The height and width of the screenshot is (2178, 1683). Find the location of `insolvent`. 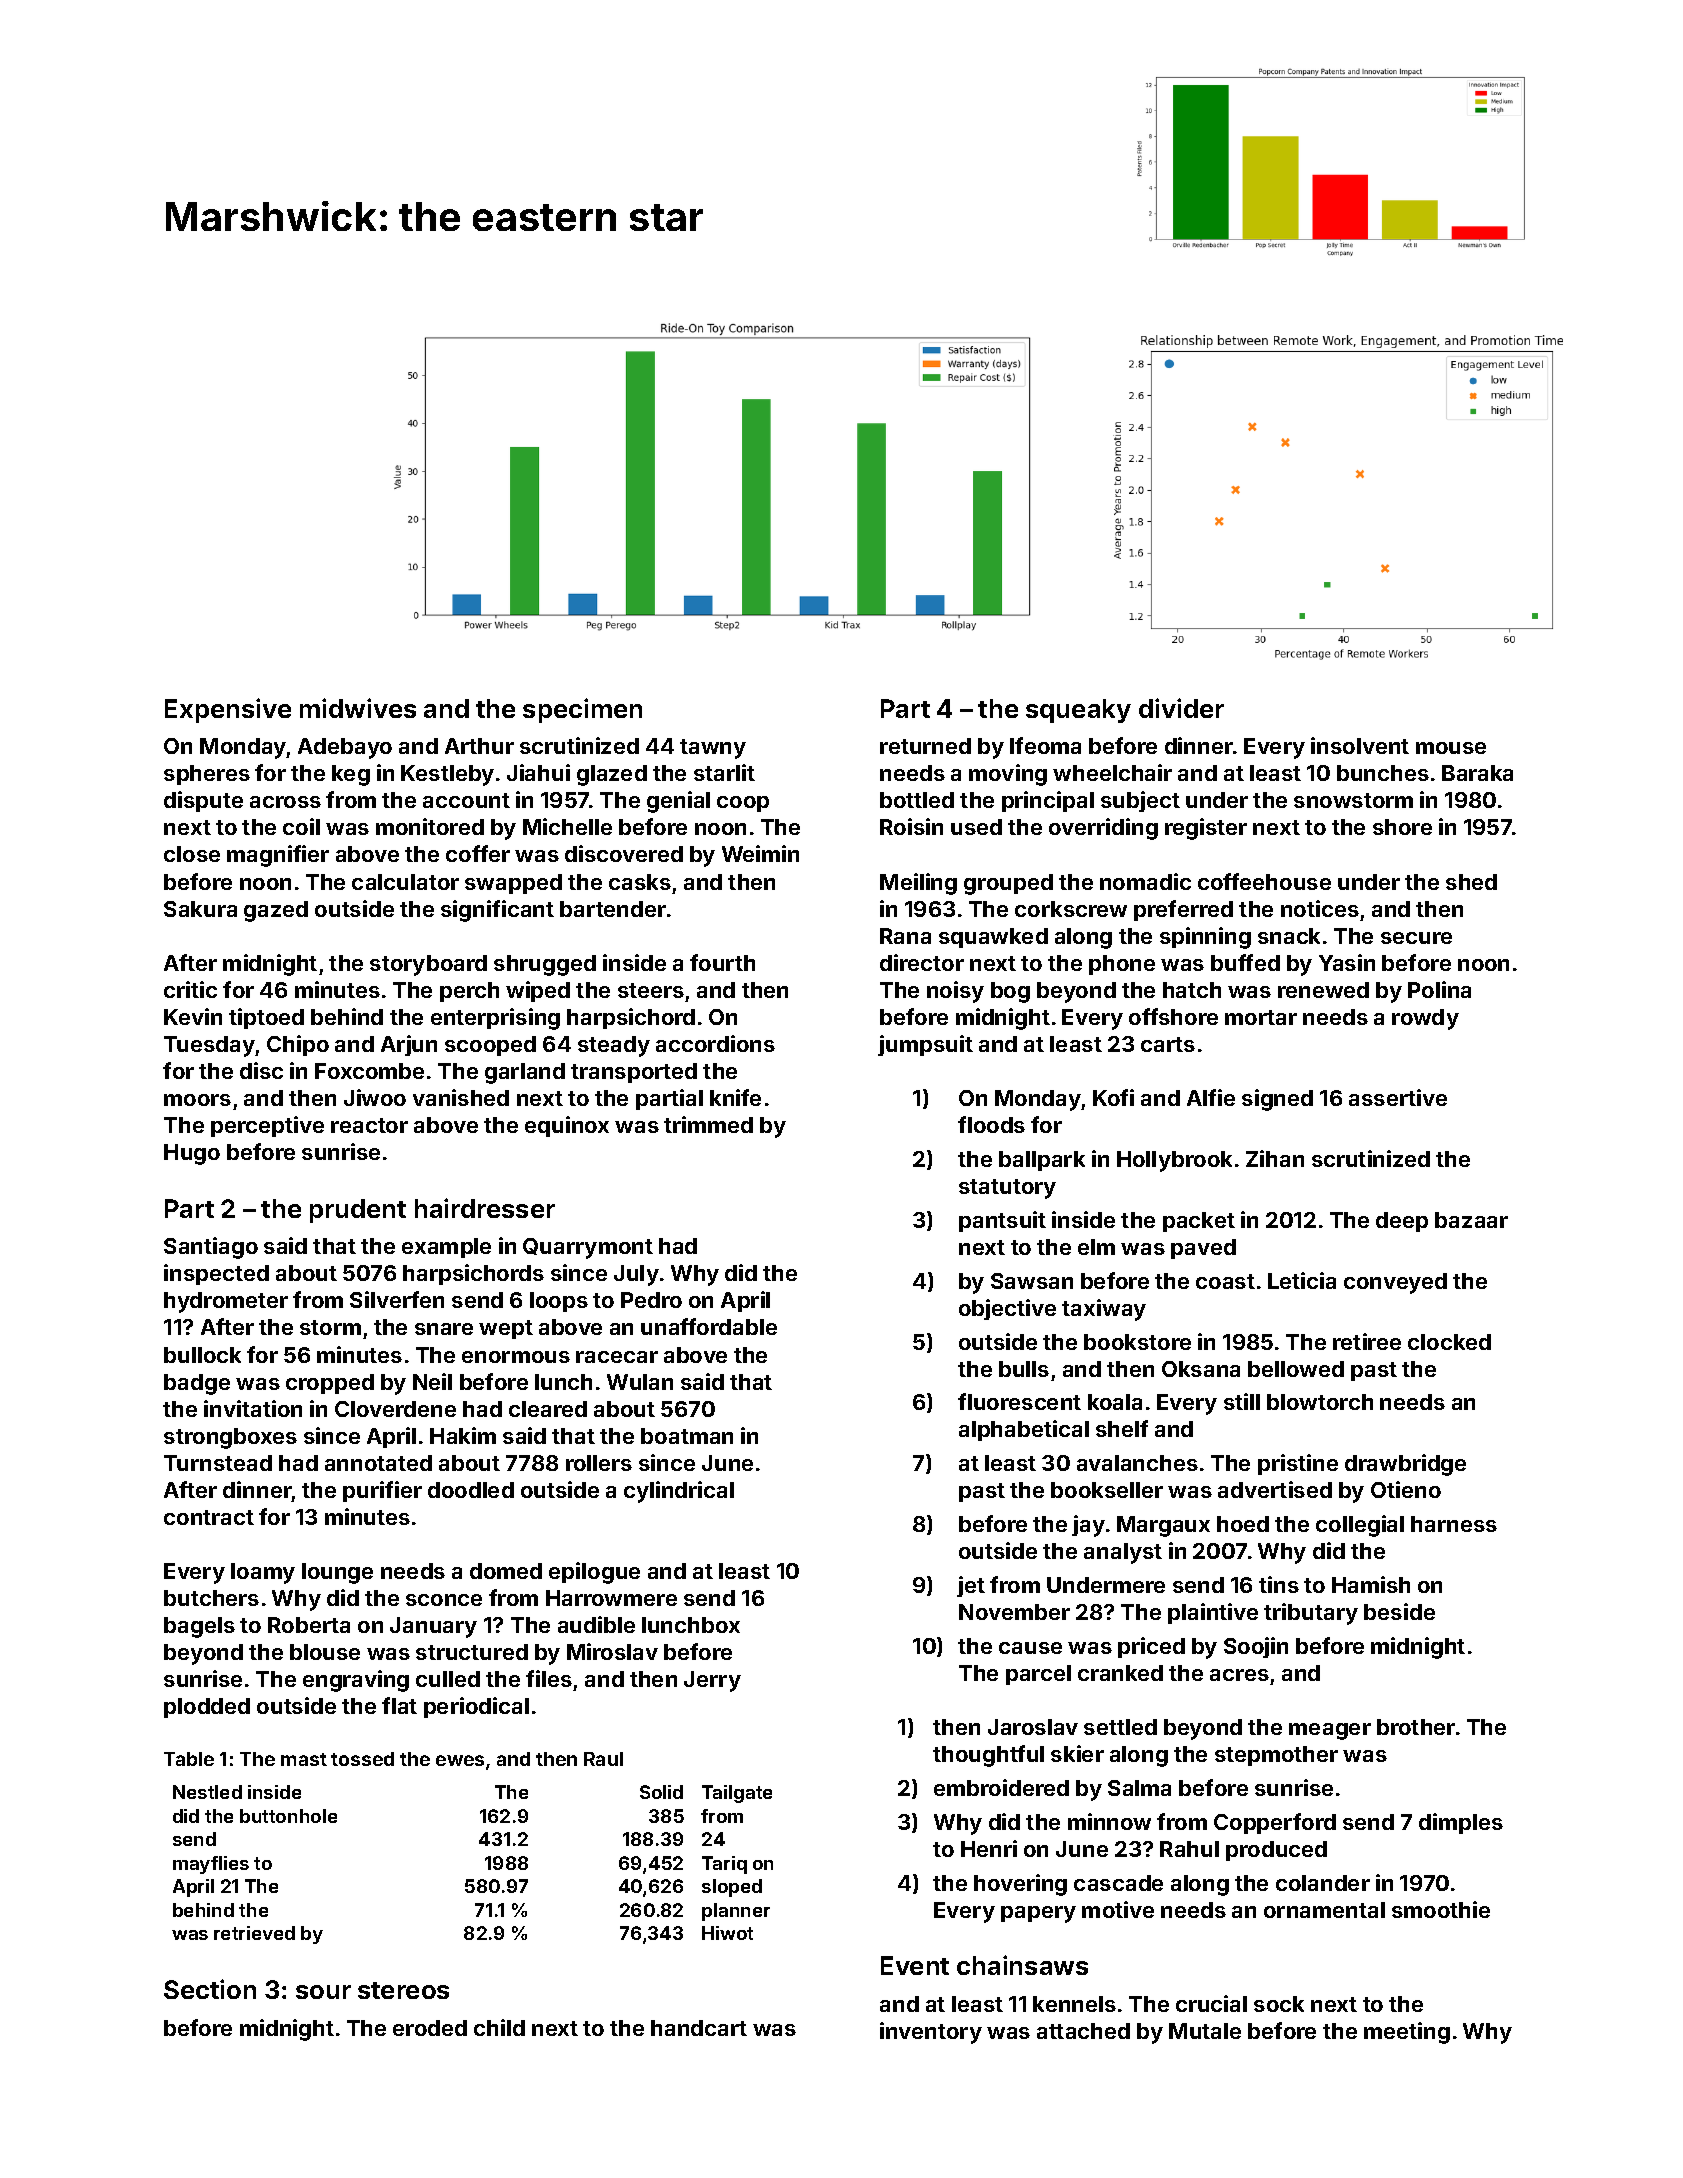

insolvent is located at coordinates (1360, 745).
